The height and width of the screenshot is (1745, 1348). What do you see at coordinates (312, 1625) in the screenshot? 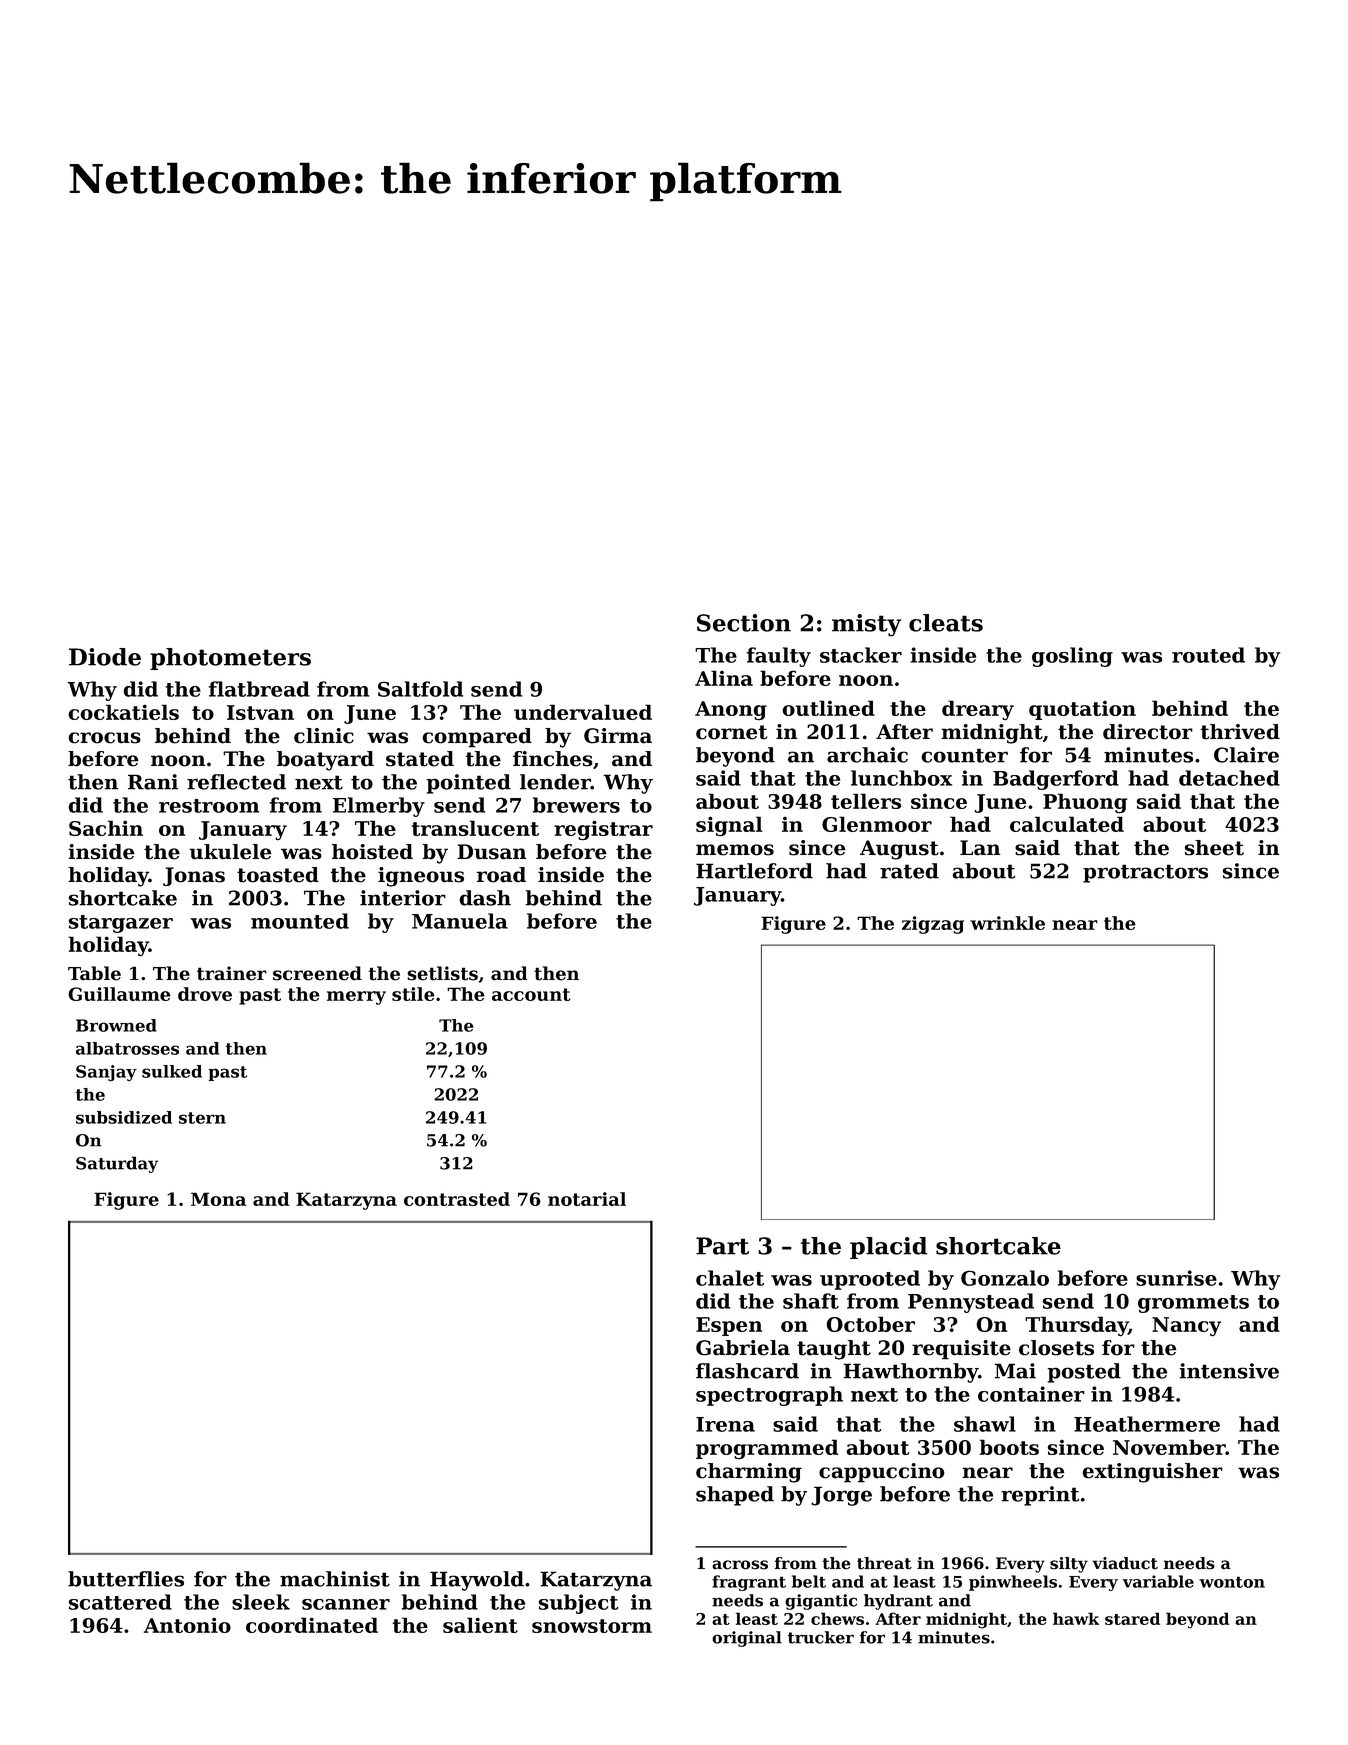
I see `coordinated` at bounding box center [312, 1625].
